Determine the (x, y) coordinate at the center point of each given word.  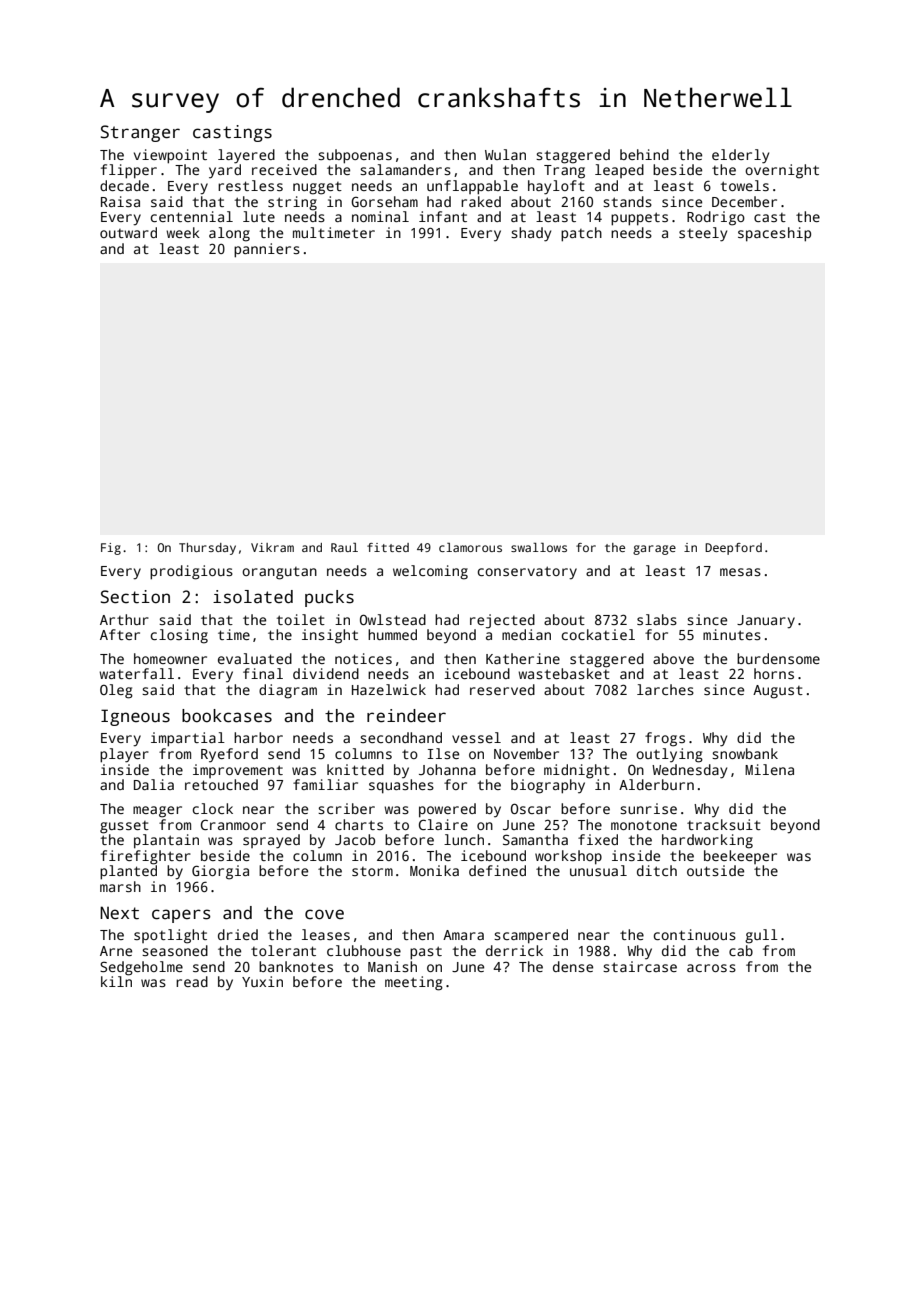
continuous (695, 934)
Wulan (505, 154)
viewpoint (170, 156)
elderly (740, 156)
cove (324, 914)
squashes (401, 786)
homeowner (170, 658)
